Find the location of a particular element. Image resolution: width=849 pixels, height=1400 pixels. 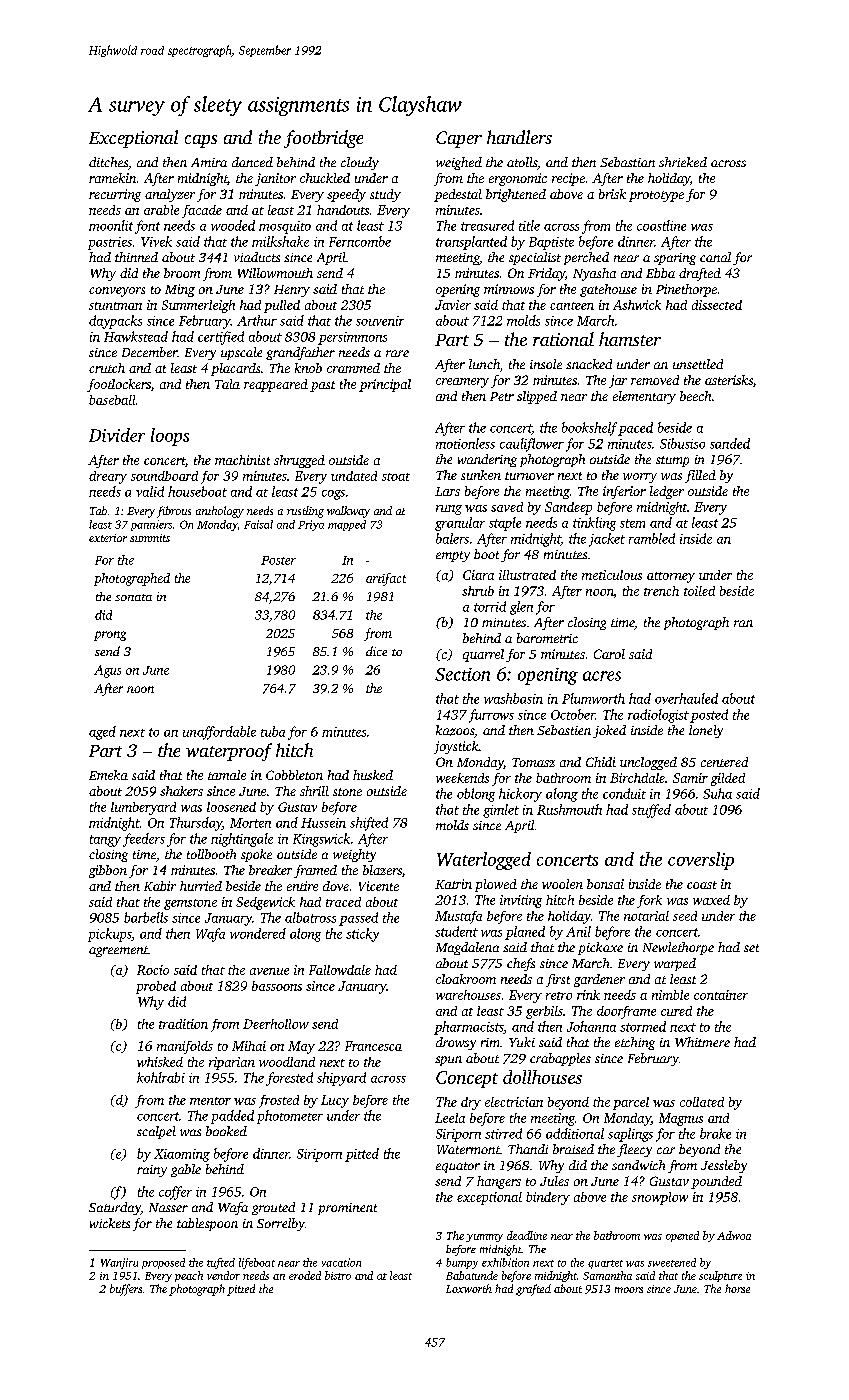

ramekin is located at coordinates (112, 178).
